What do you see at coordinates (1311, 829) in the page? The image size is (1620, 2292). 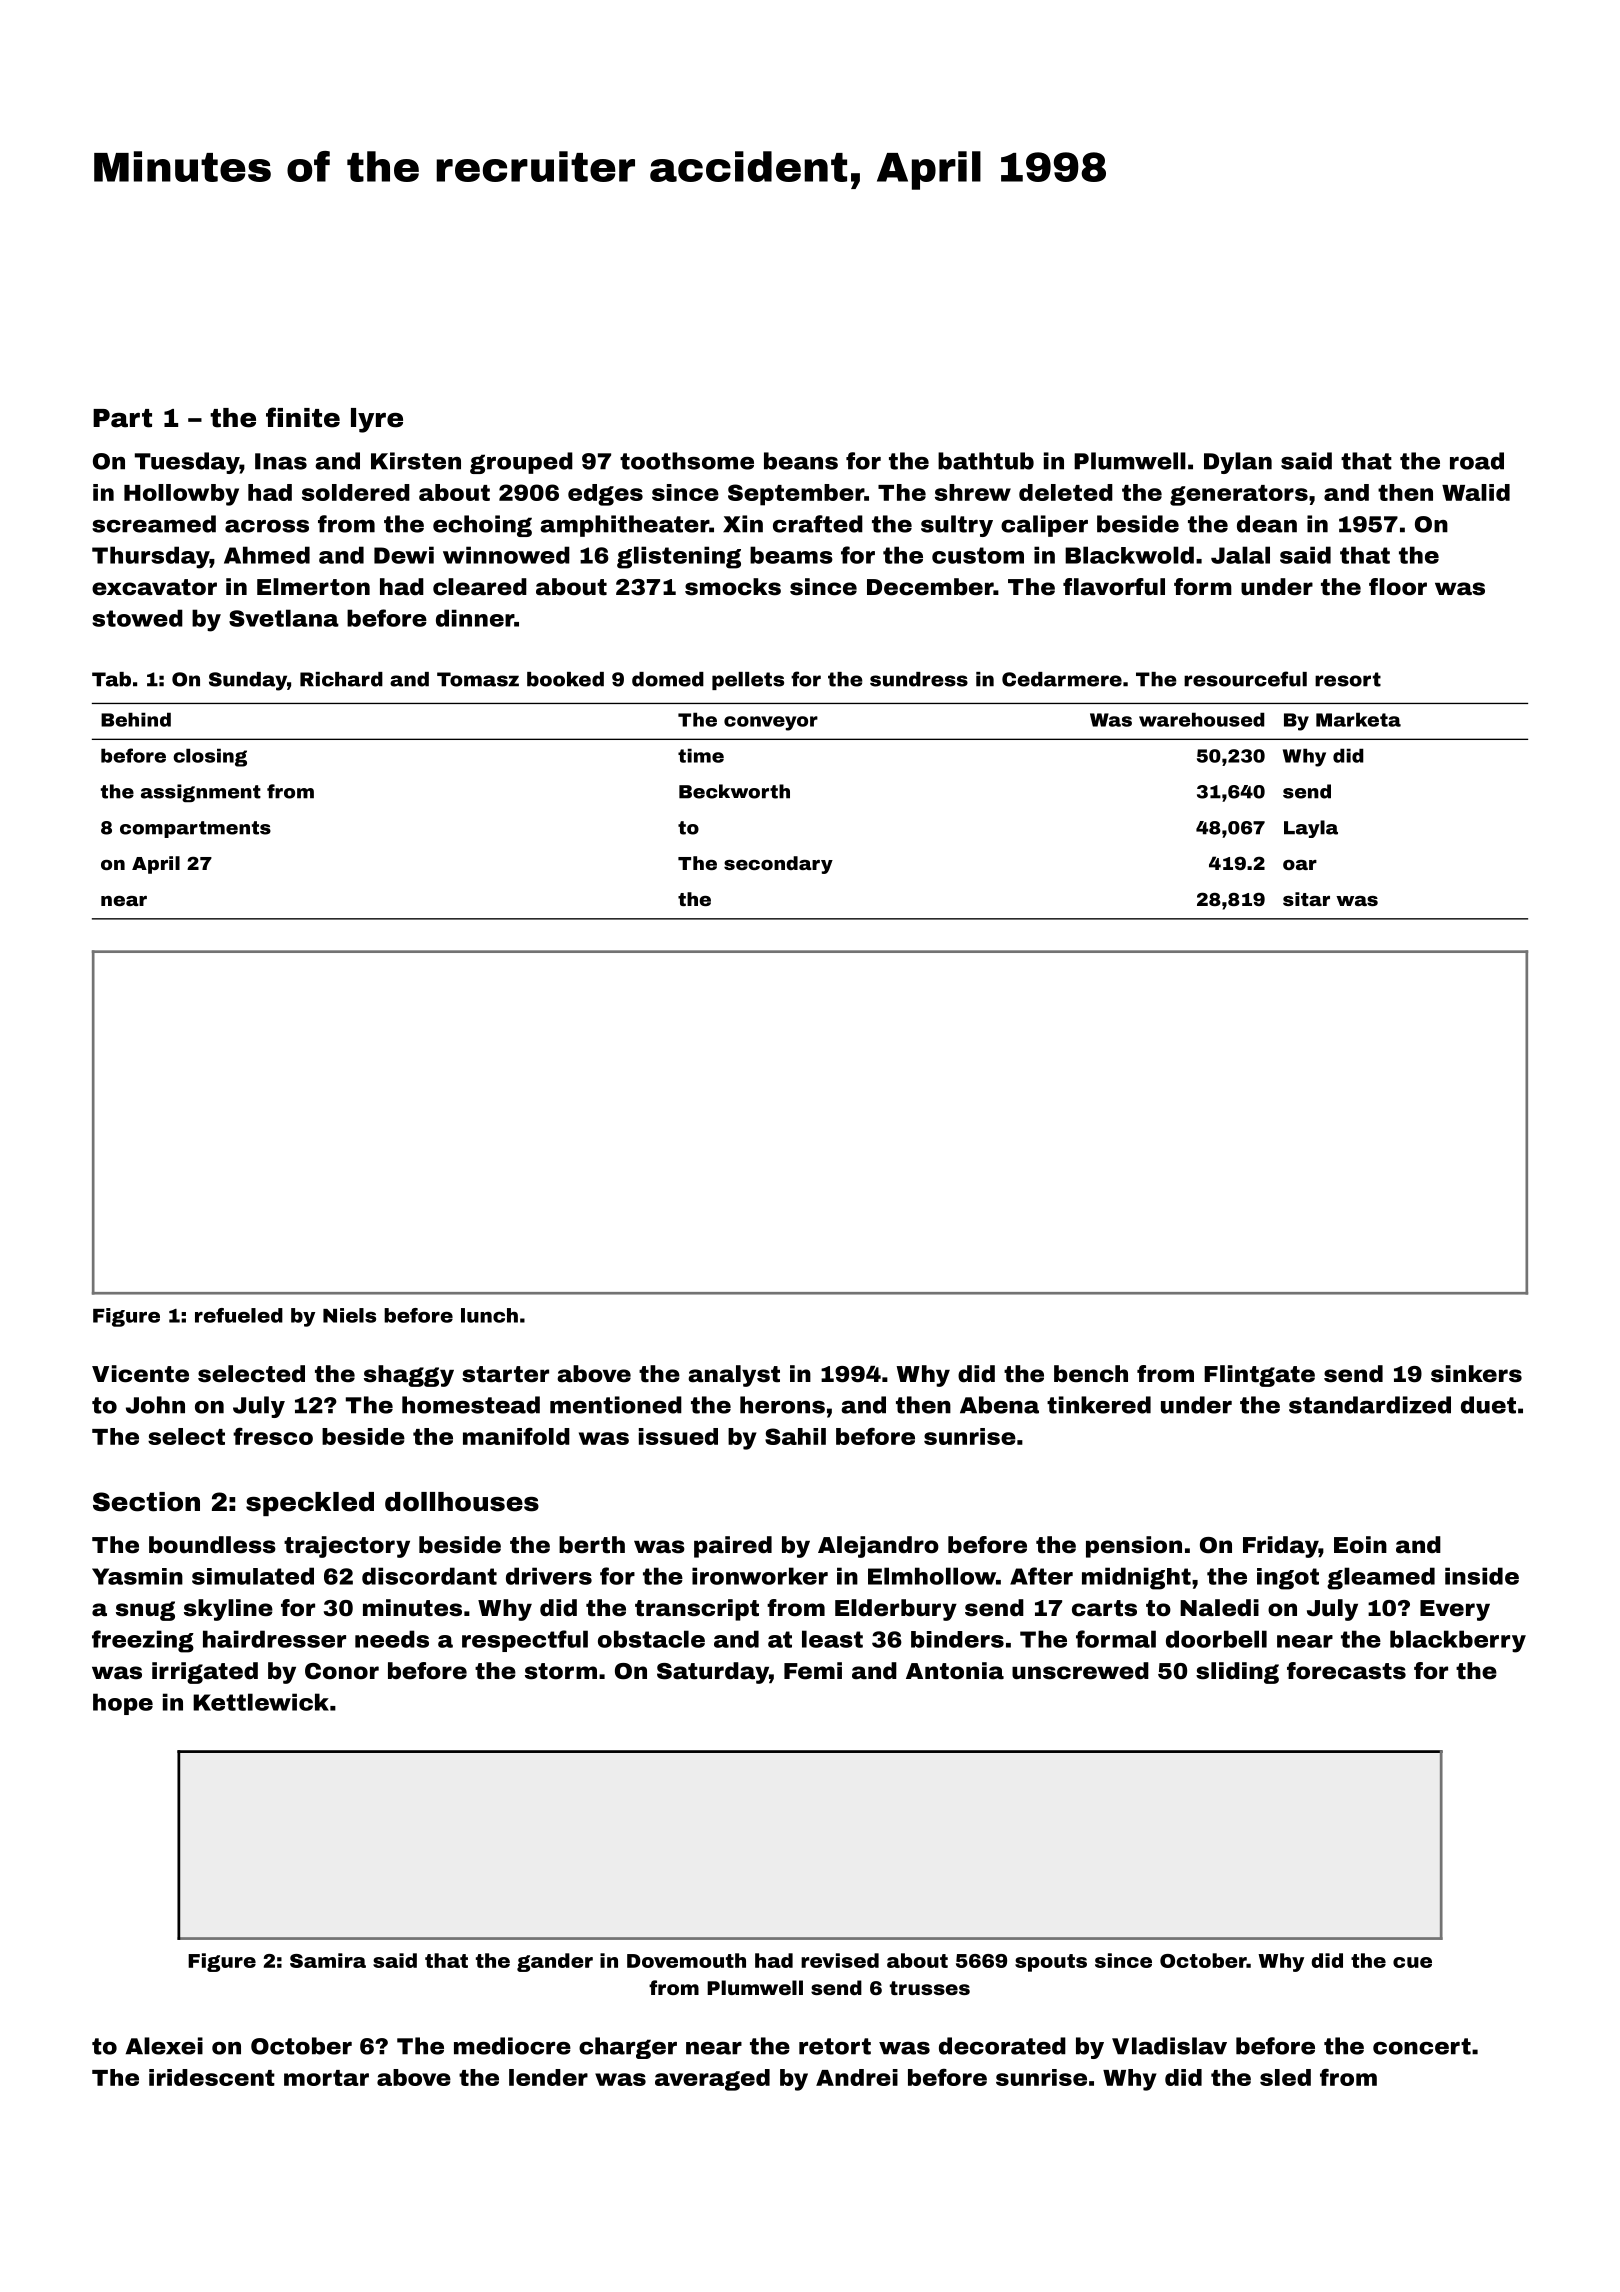 I see `Layla` at bounding box center [1311, 829].
